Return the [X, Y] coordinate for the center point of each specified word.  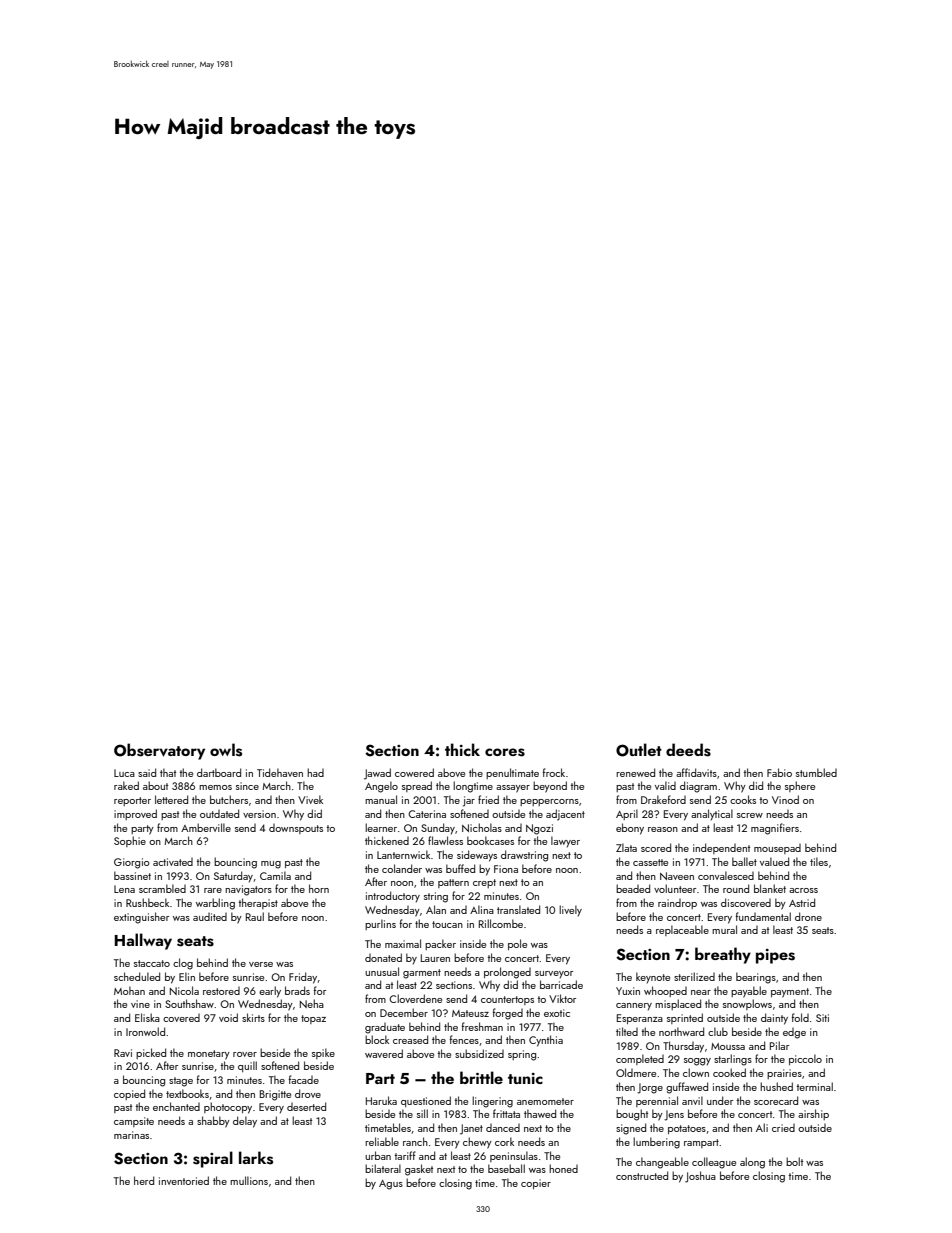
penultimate [512, 773]
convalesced [726, 875]
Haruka [381, 1100]
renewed [635, 772]
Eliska [147, 1017]
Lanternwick [403, 854]
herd [144, 1180]
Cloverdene [415, 998]
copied [129, 1094]
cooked [729, 1072]
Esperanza [640, 1019]
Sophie [130, 841]
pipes [775, 956]
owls [226, 750]
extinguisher [141, 918]
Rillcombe [501, 923]
